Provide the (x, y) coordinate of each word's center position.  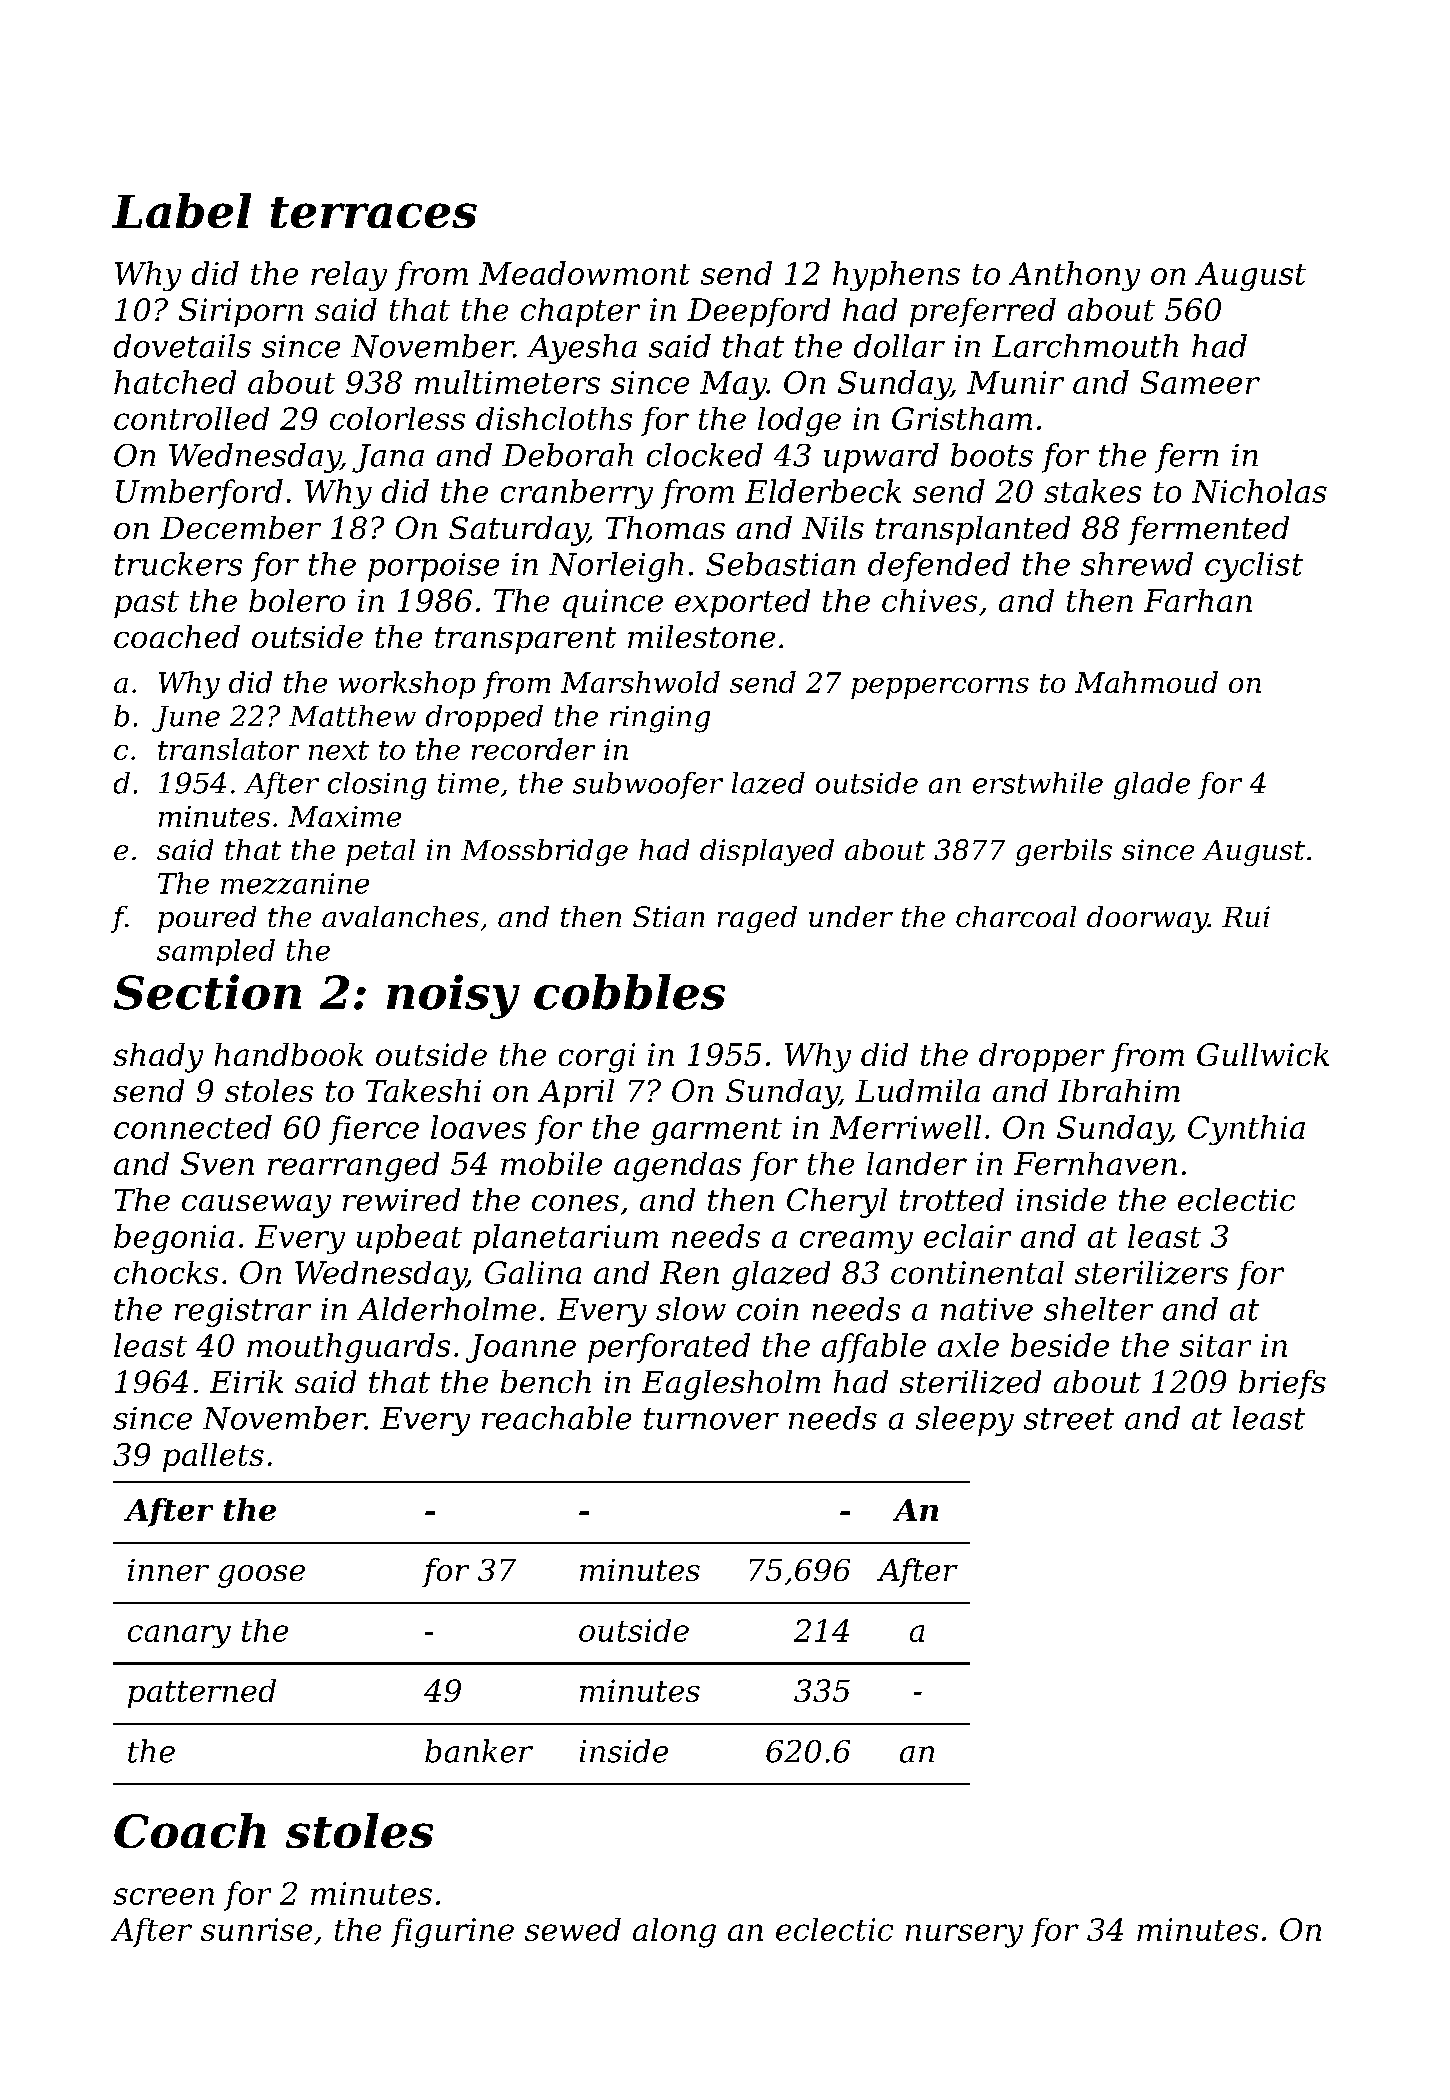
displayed (767, 852)
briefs (1282, 1384)
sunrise (256, 1929)
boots (992, 455)
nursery (964, 1936)
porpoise (433, 567)
